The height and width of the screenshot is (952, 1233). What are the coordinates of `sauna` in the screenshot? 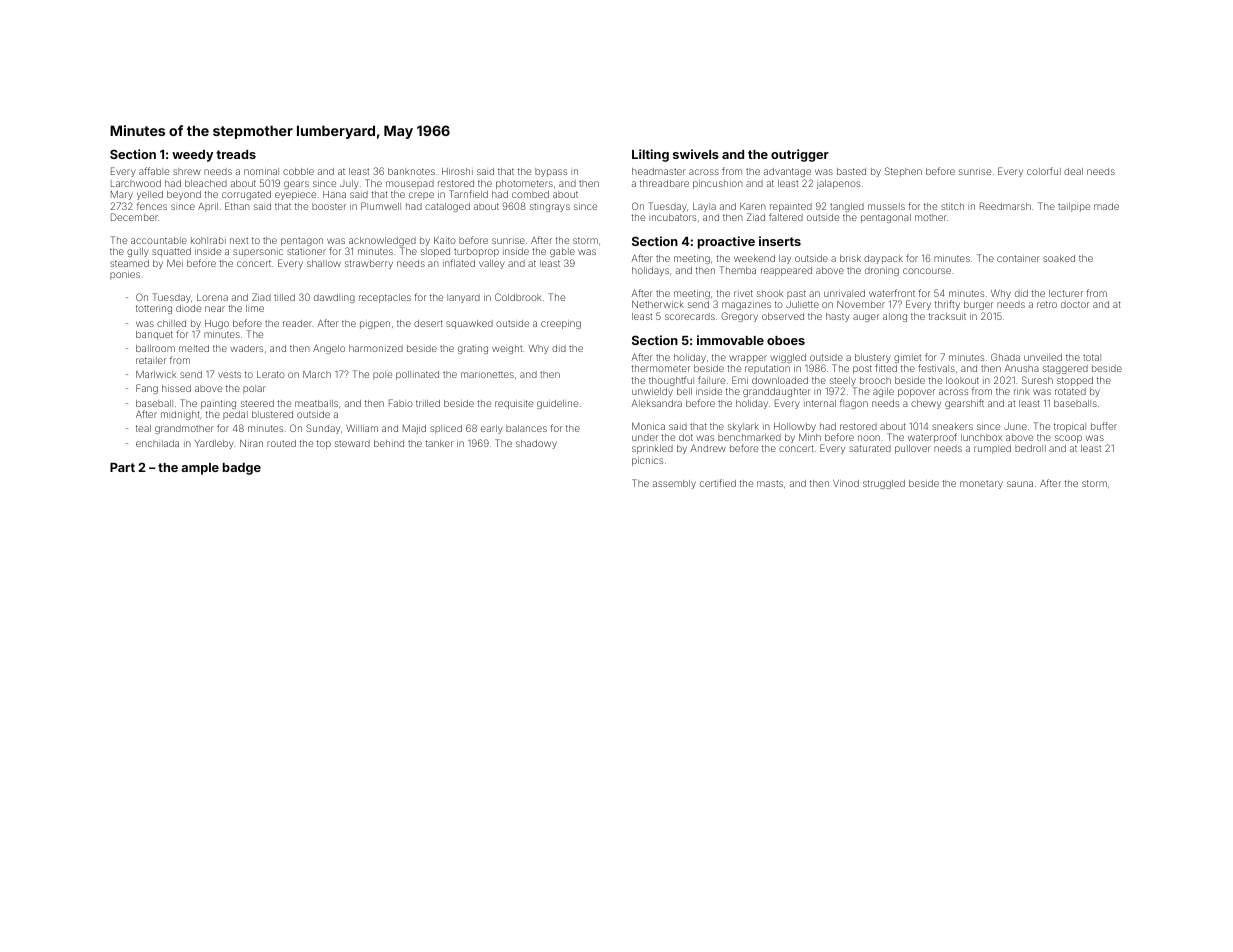 It's located at (1020, 484).
